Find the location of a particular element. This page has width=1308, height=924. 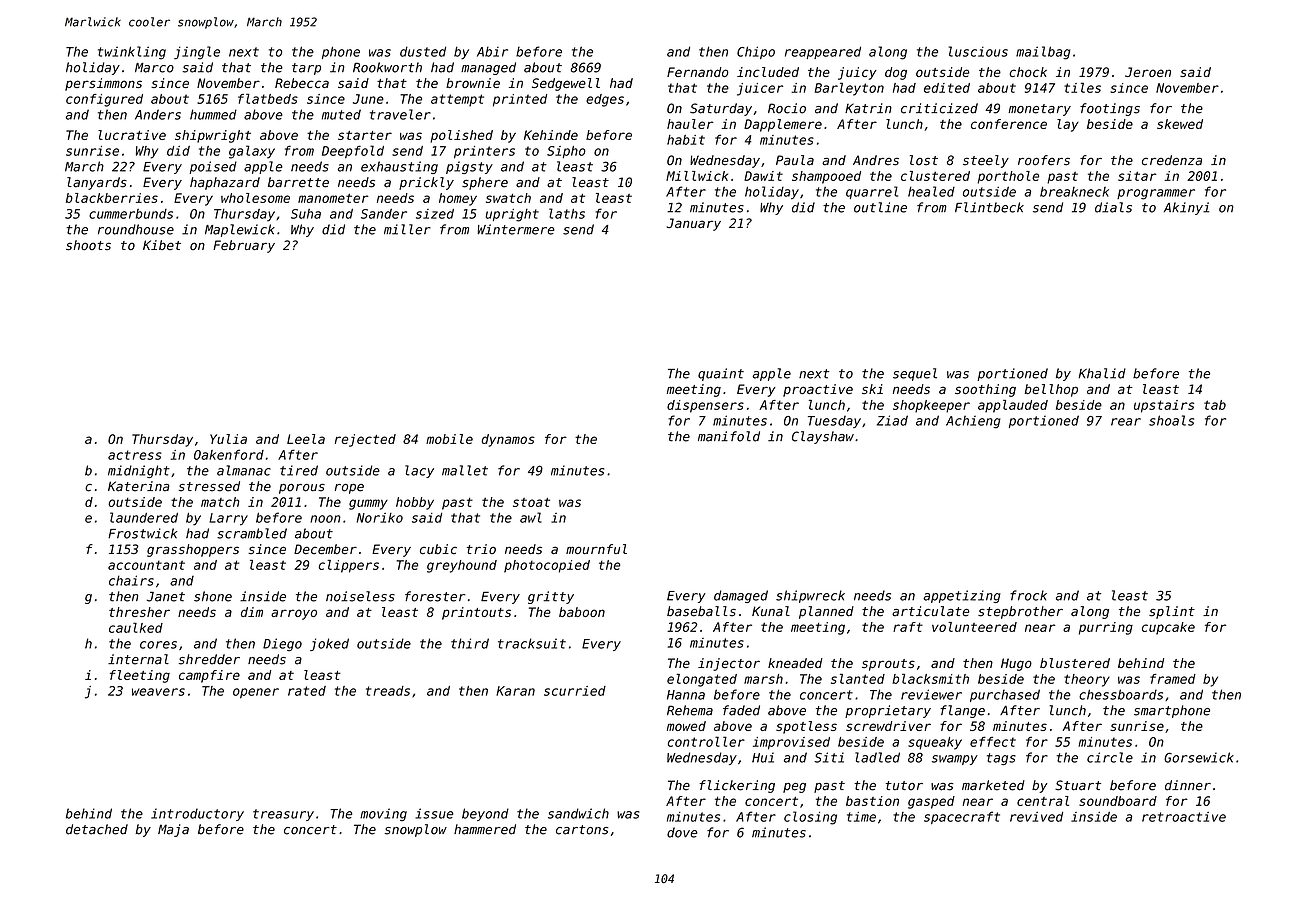

Abir is located at coordinates (492, 51).
